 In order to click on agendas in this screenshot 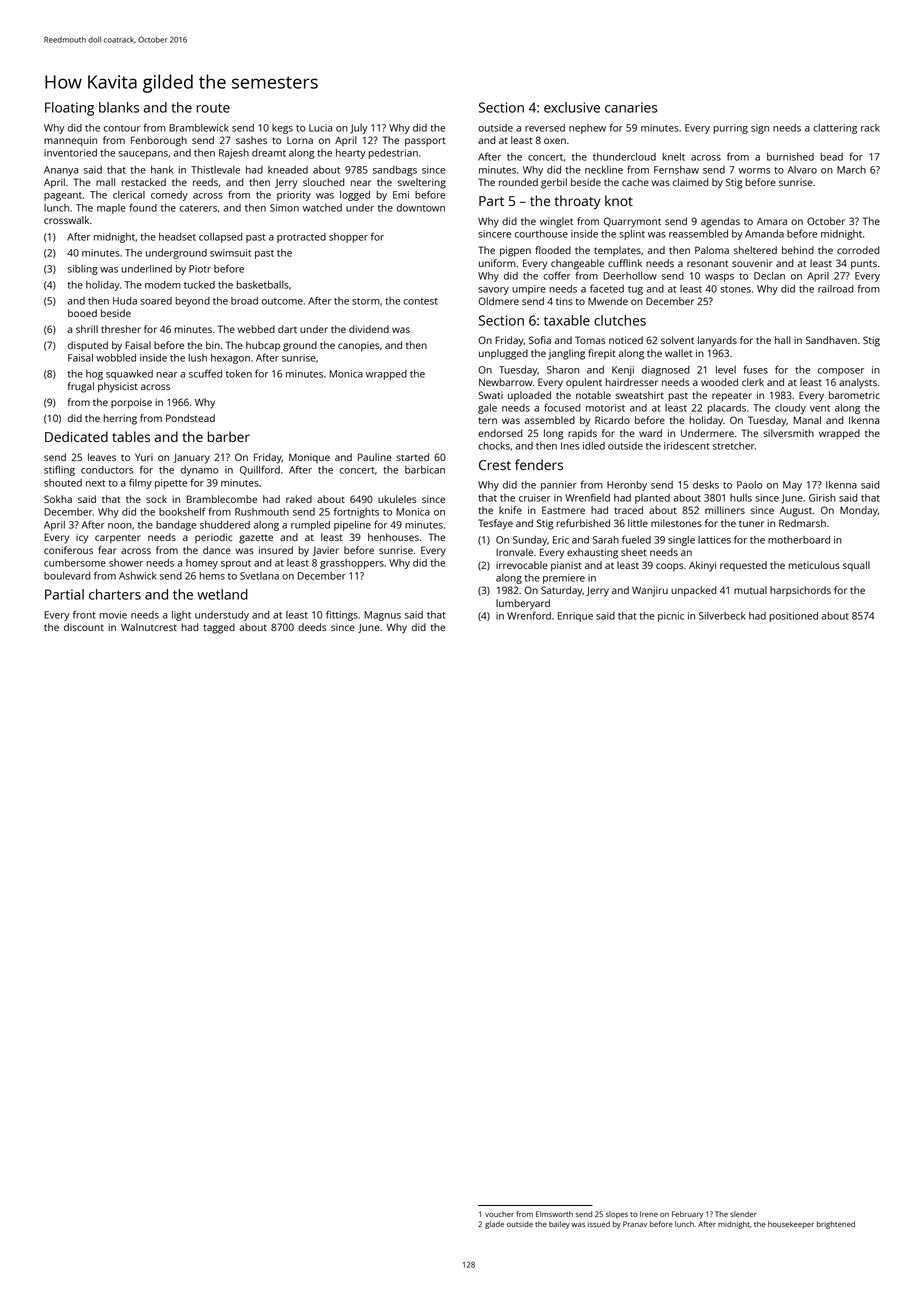, I will do `click(720, 222)`.
